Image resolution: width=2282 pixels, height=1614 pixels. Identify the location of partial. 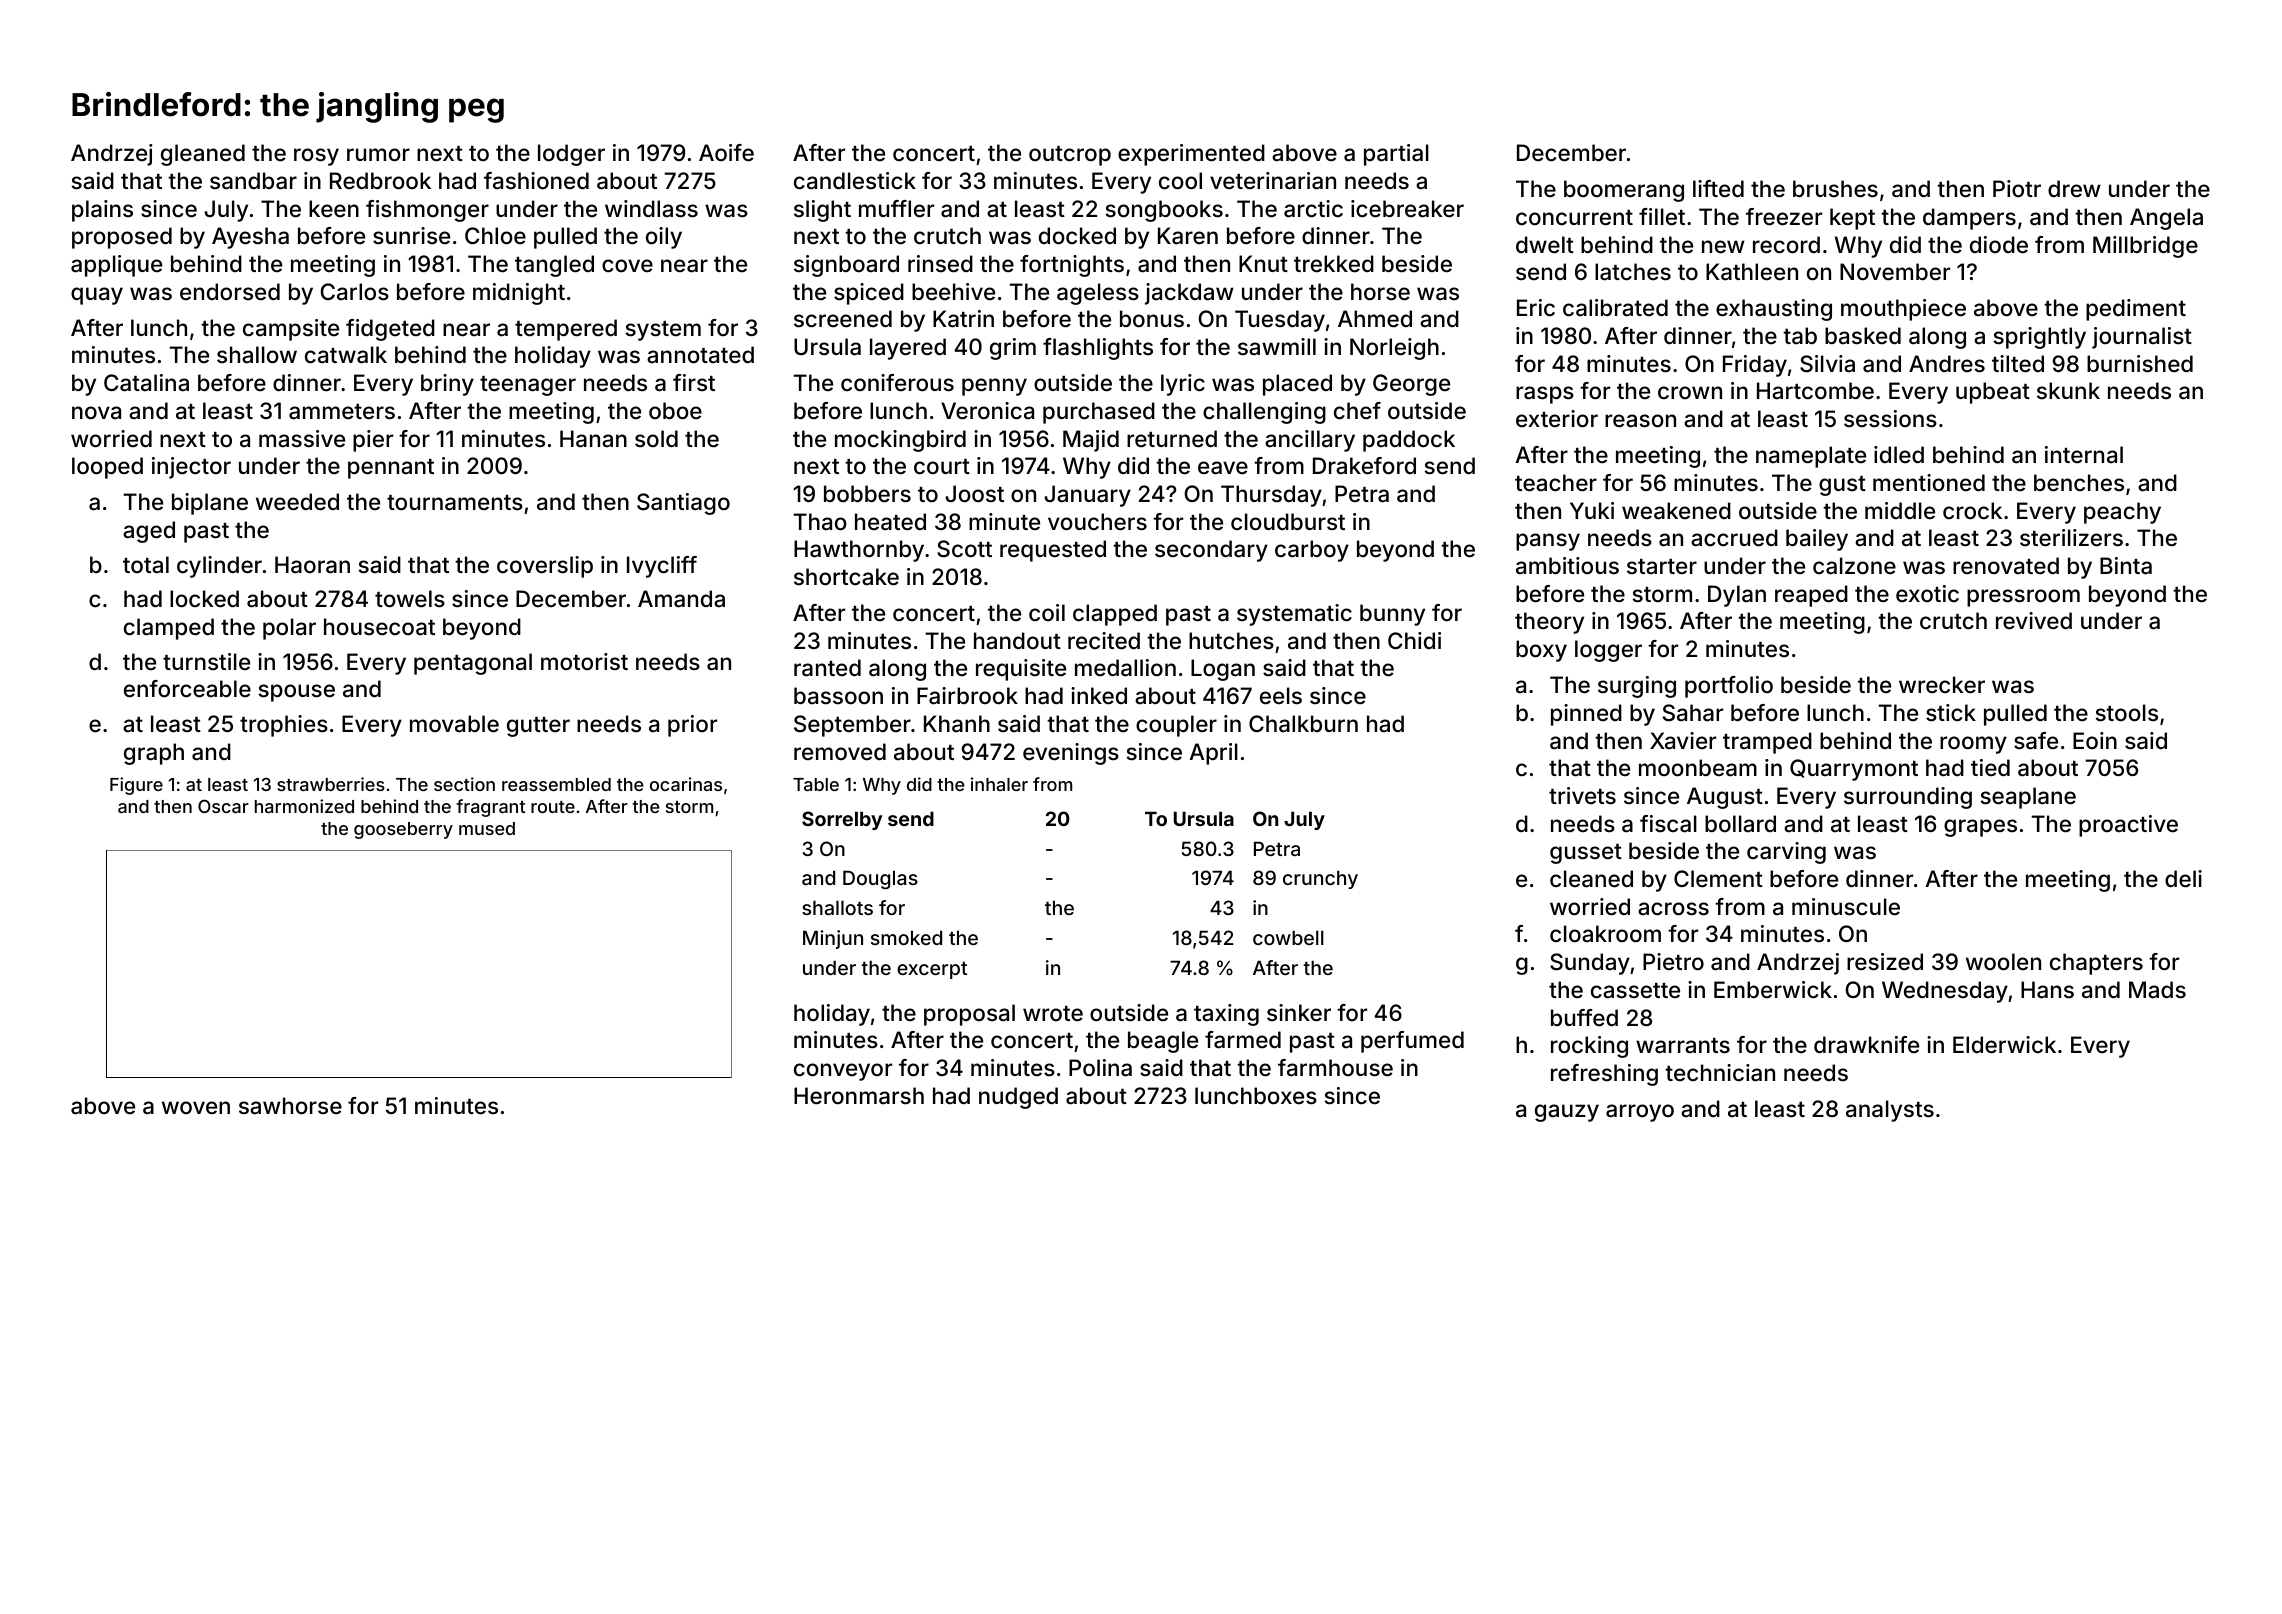
(1396, 155).
